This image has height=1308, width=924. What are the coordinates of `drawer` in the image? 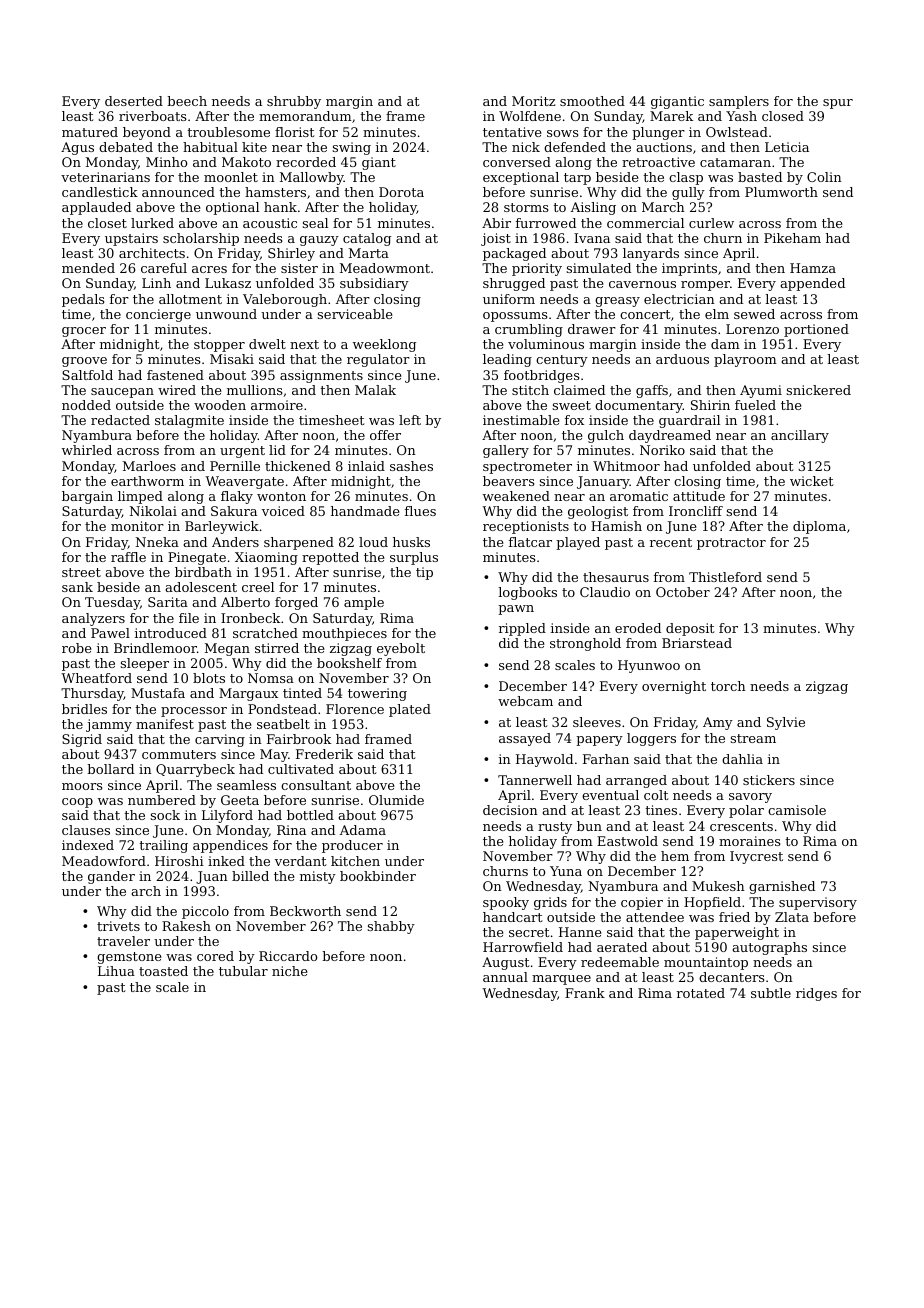 It's located at (592, 329).
